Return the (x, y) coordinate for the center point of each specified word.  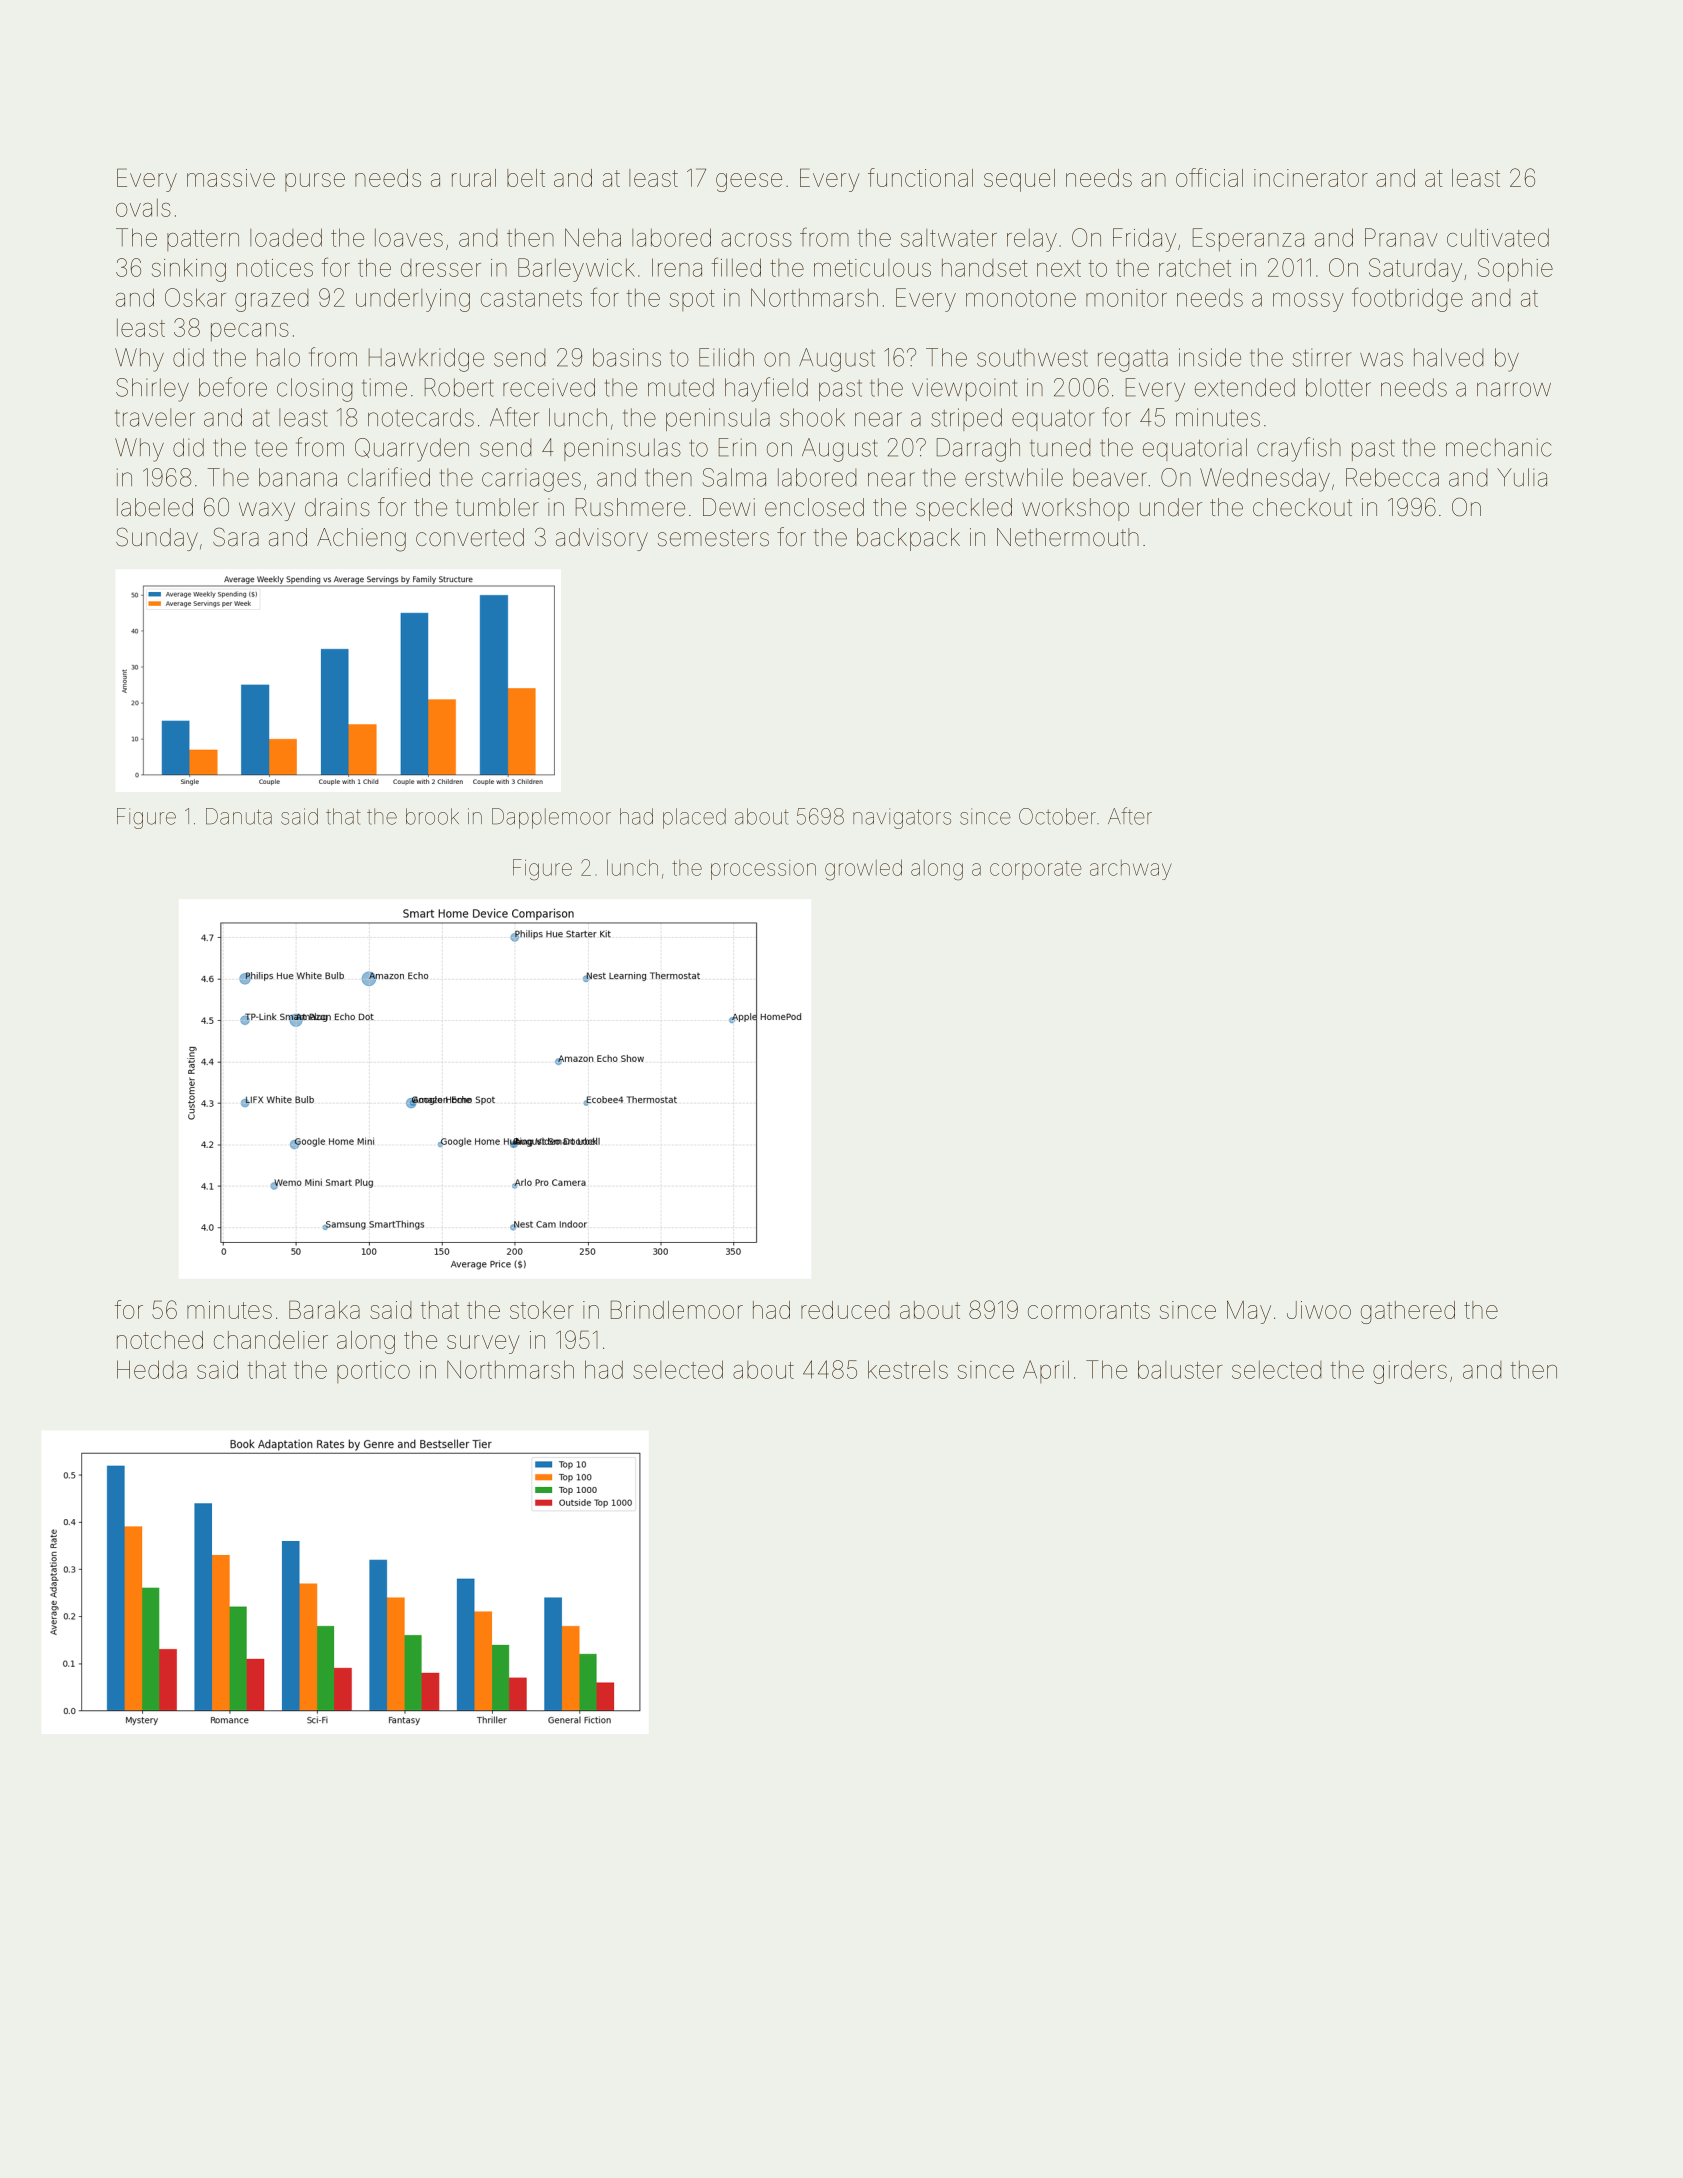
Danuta (239, 816)
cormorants (1089, 1310)
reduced (845, 1310)
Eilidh (726, 357)
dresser (441, 268)
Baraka (324, 1310)
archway (1131, 870)
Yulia (1522, 477)
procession (763, 870)
